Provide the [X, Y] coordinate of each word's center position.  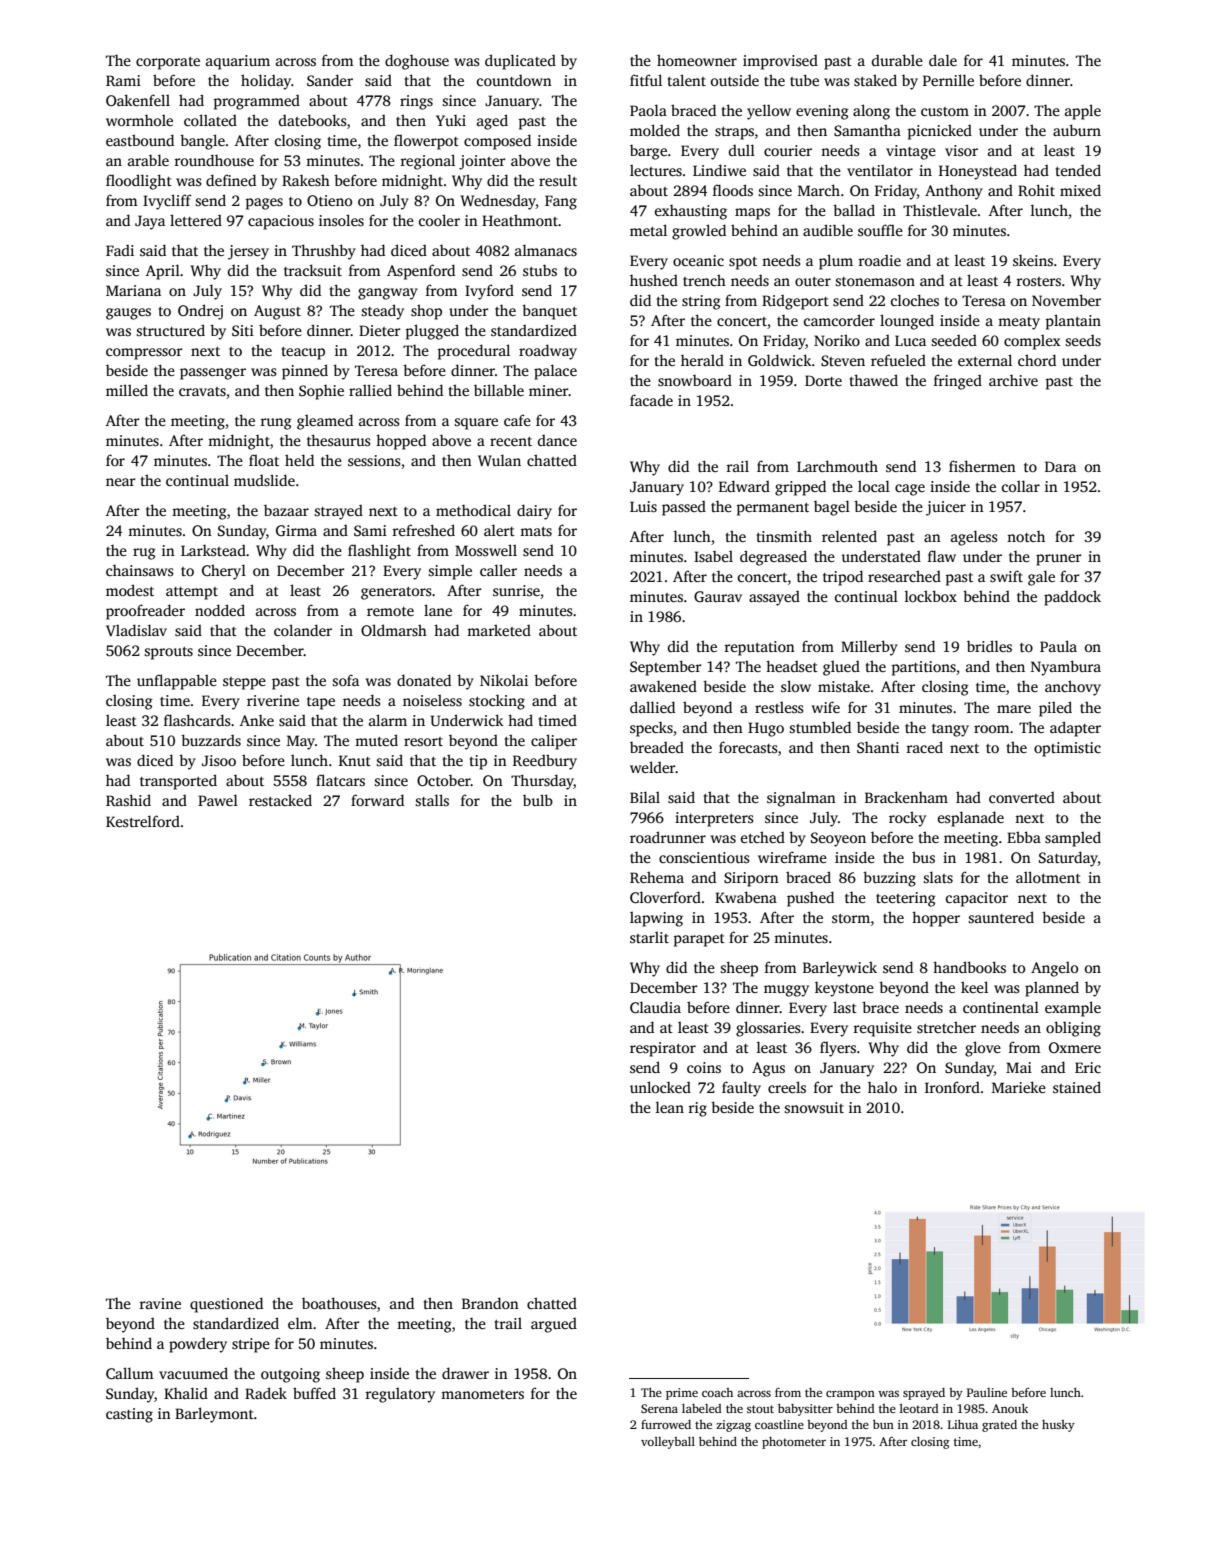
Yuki [451, 120]
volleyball [668, 1443]
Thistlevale [940, 210]
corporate [168, 63]
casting [129, 1415]
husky [1058, 1426]
